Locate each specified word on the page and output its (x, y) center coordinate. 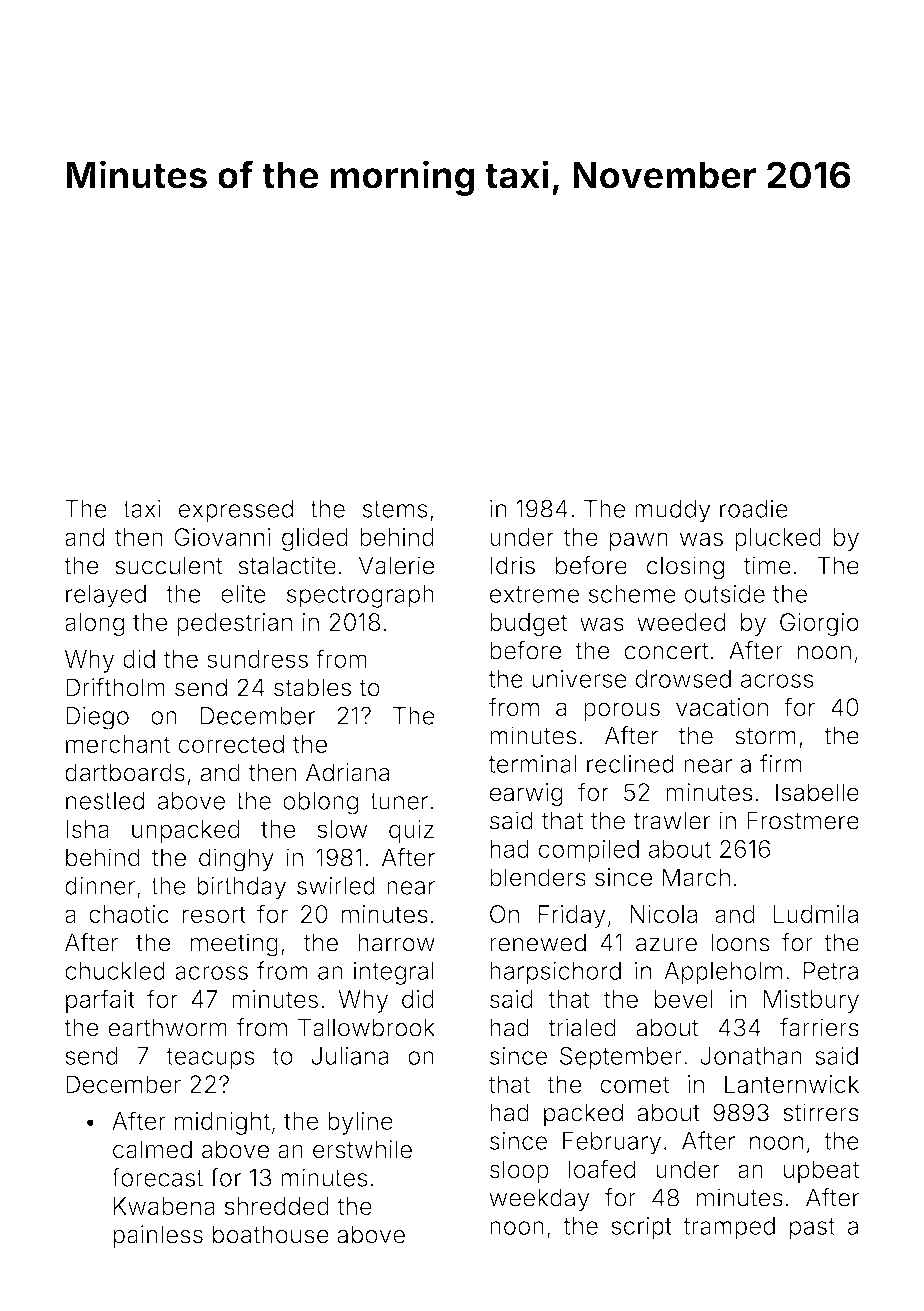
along (94, 624)
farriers (819, 1027)
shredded (276, 1206)
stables (312, 687)
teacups (210, 1059)
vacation (722, 707)
